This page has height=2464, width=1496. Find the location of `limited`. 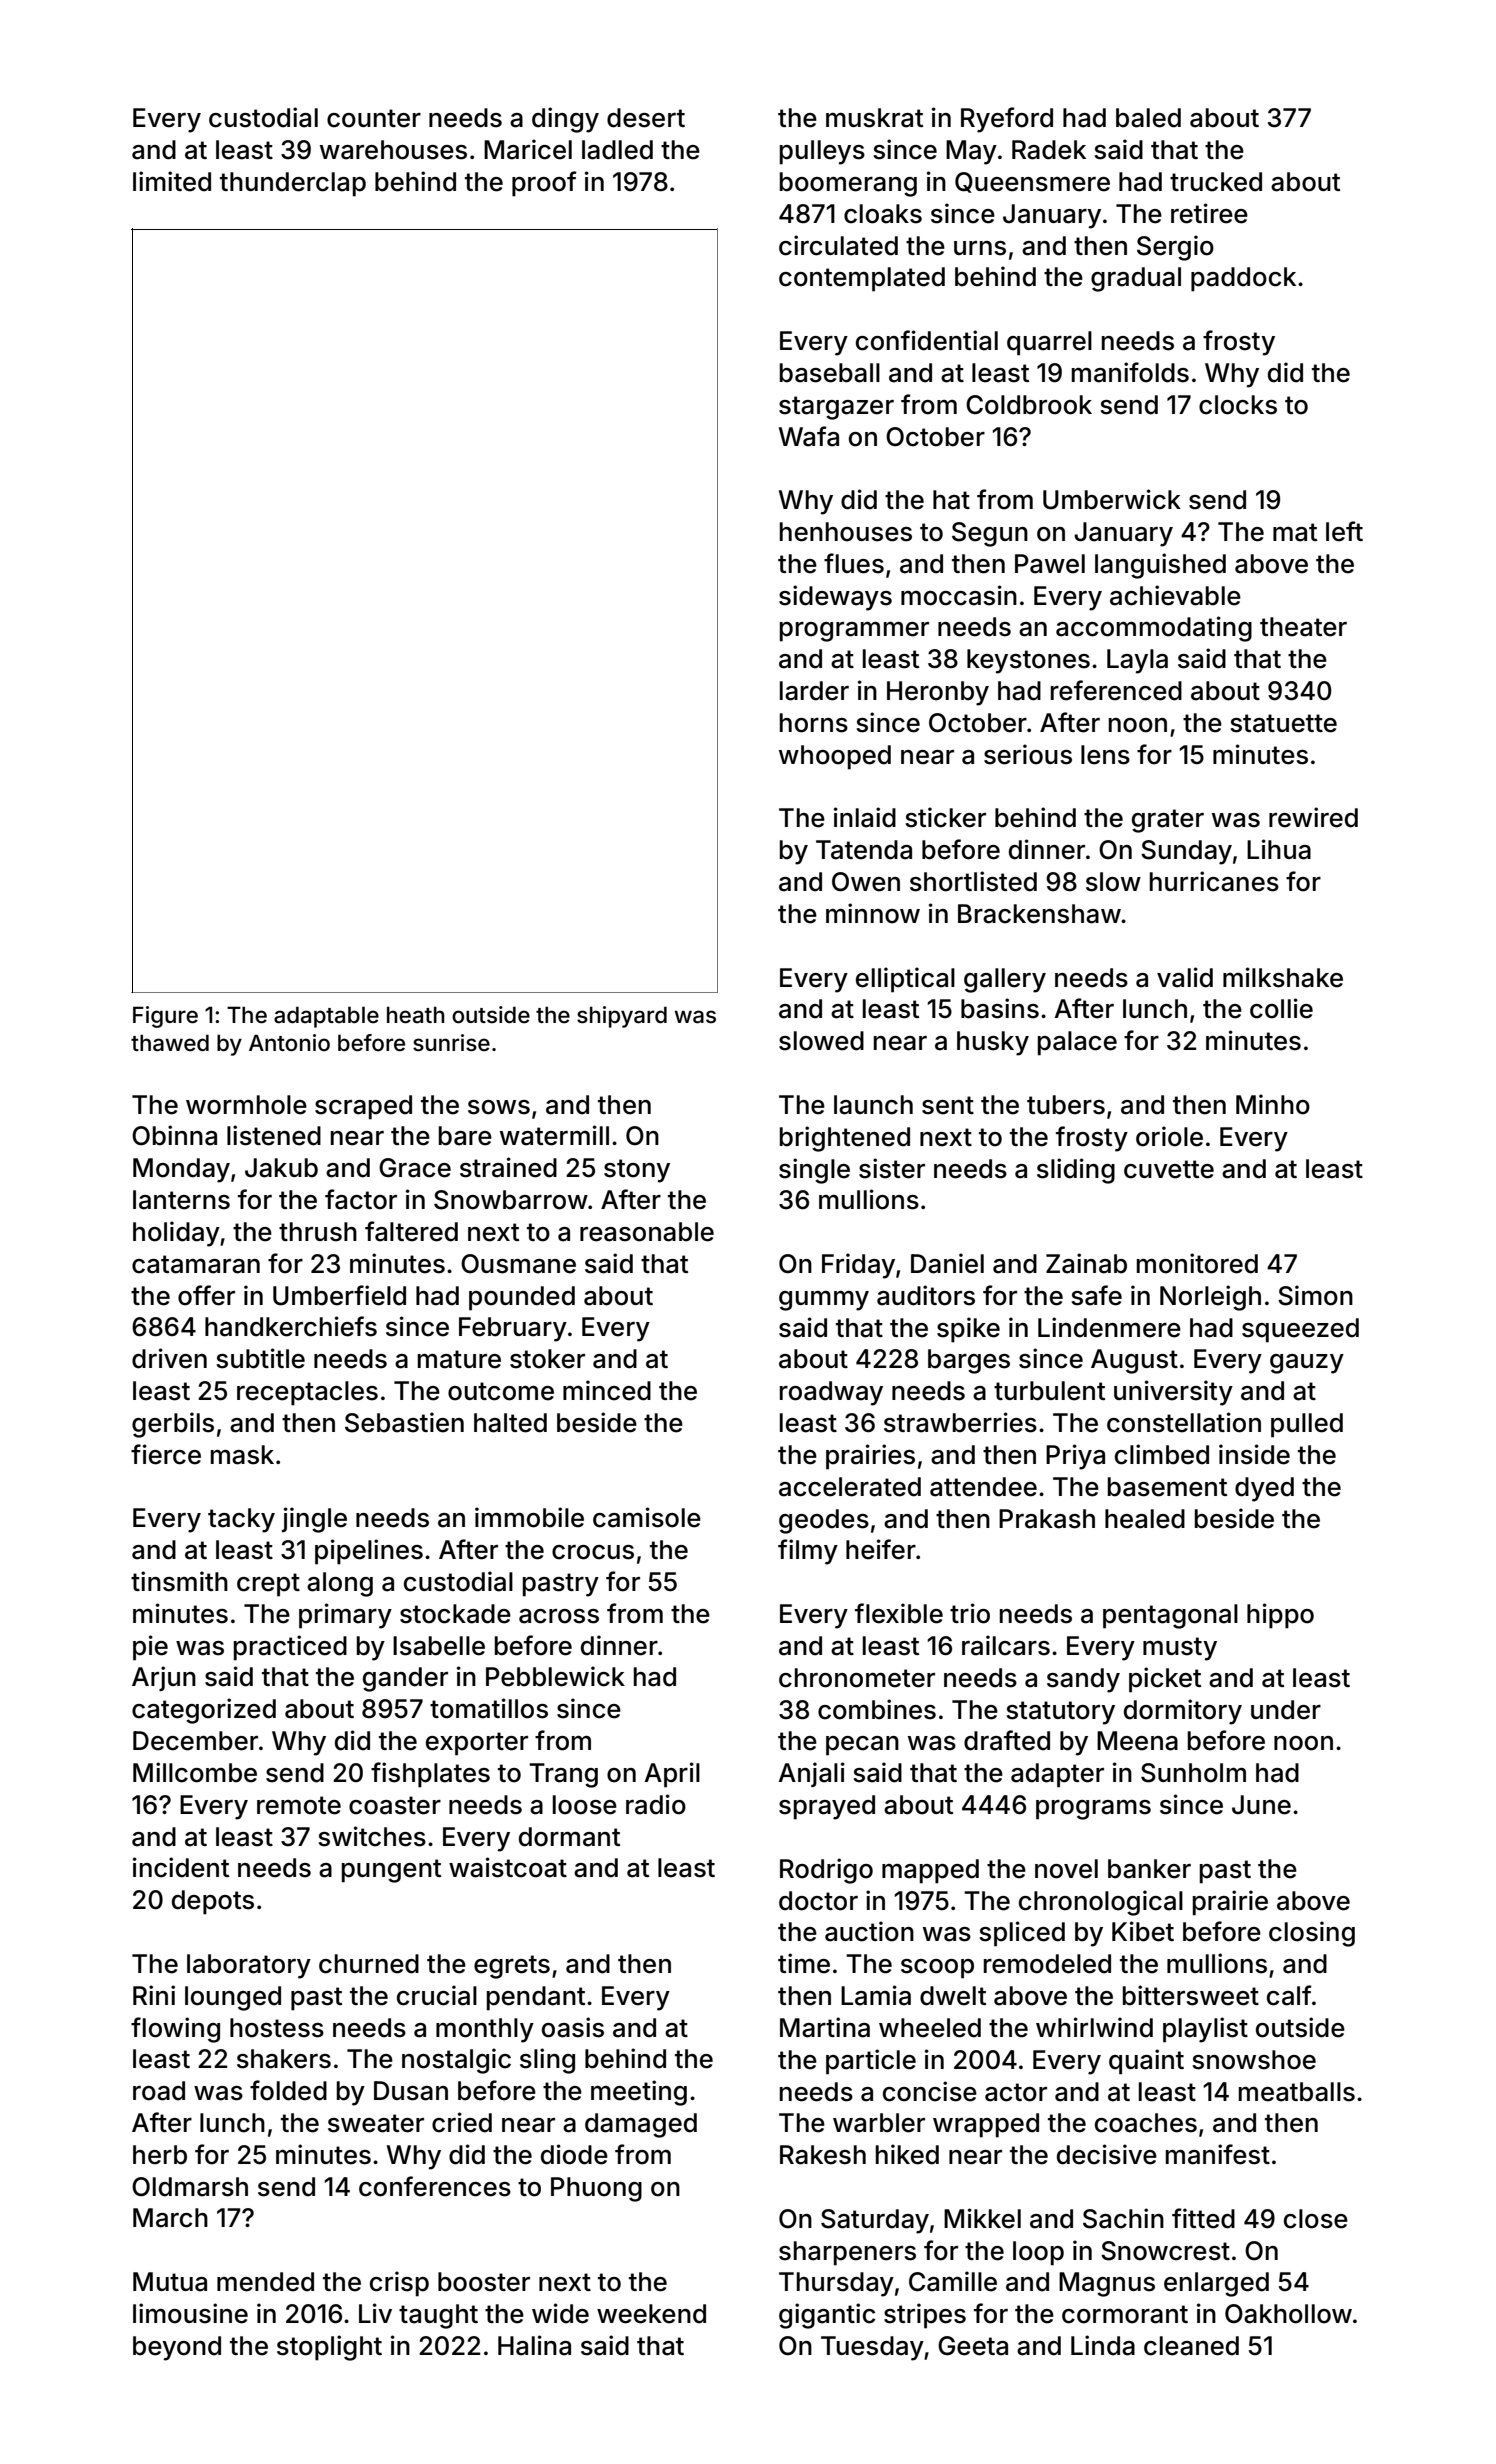

limited is located at coordinates (172, 181).
